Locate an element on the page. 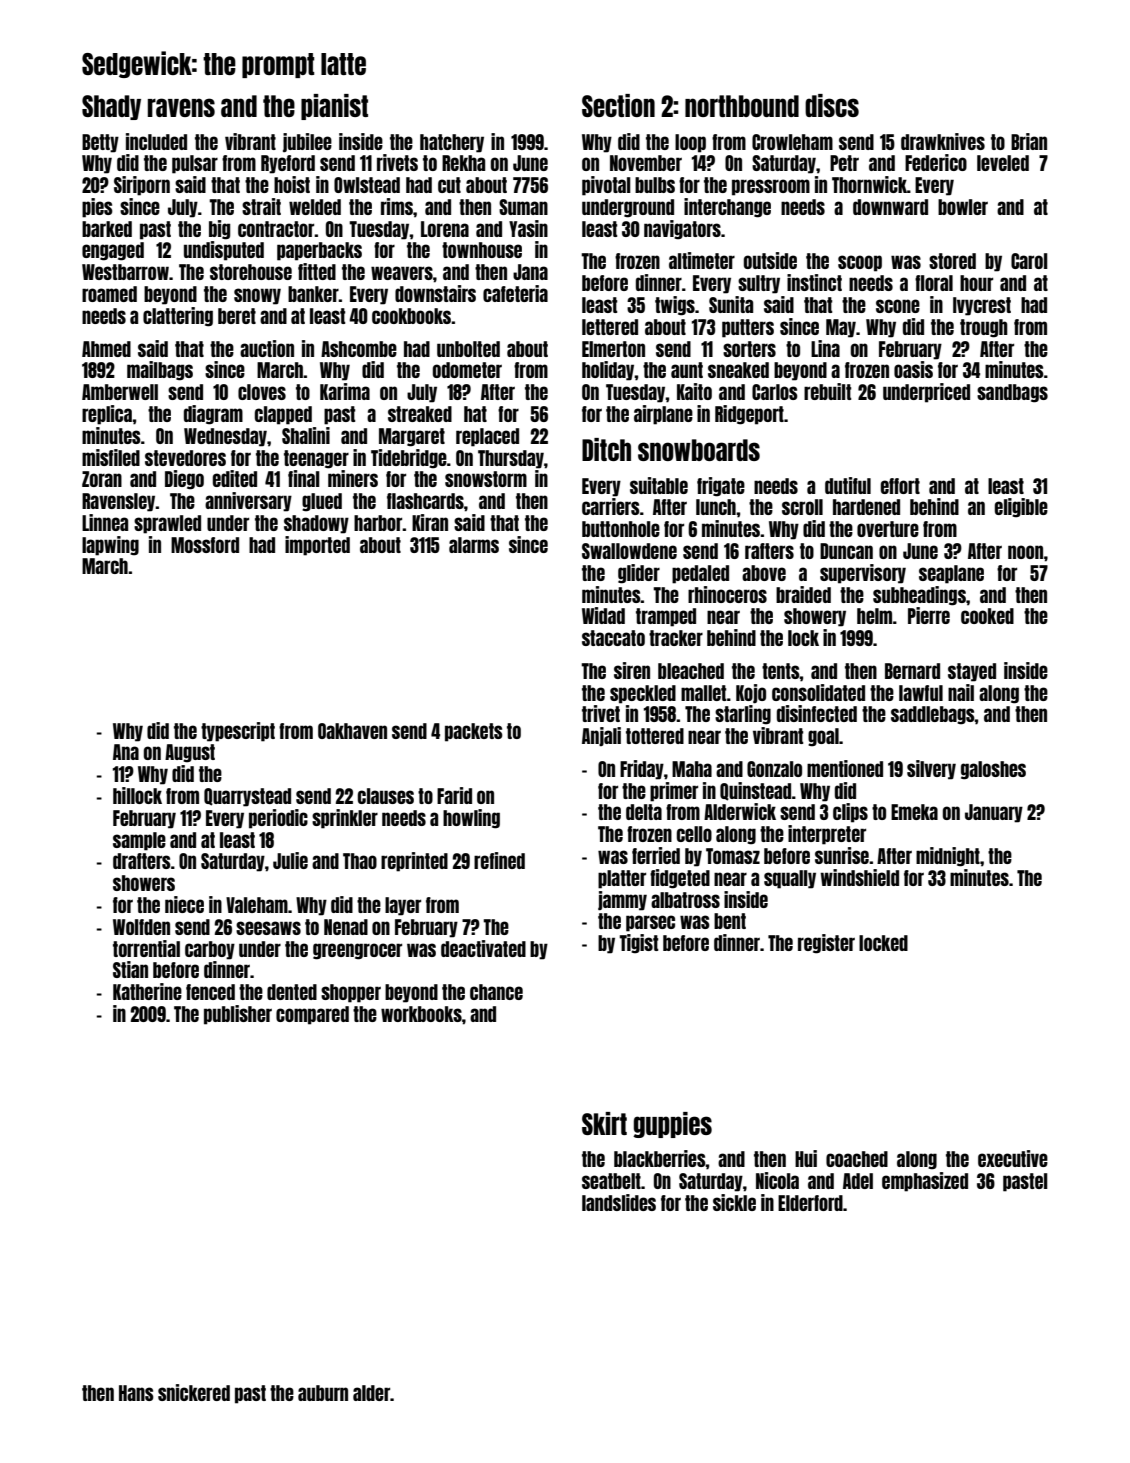 This image has height=1463, width=1130. interpreter is located at coordinates (827, 835).
